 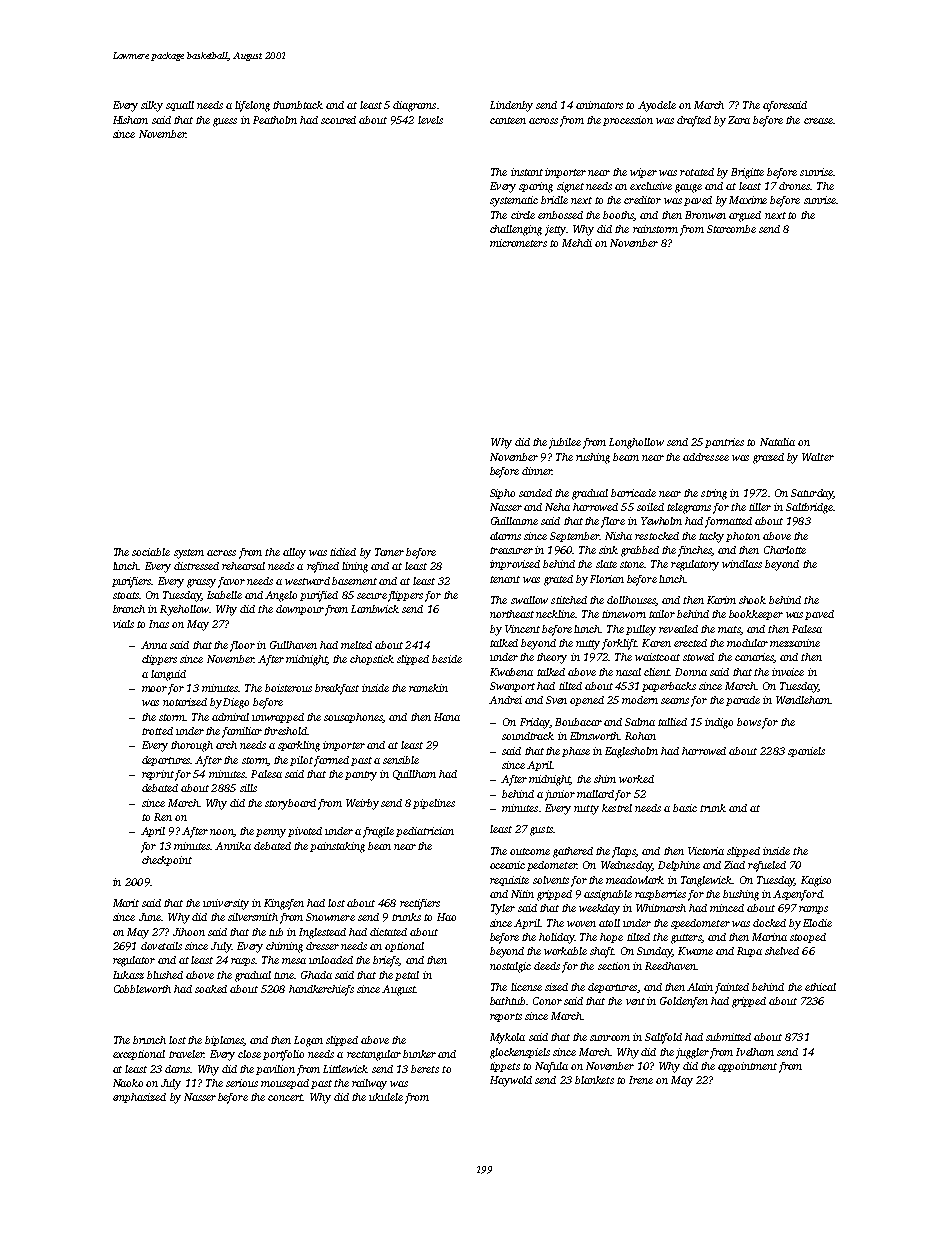 What do you see at coordinates (308, 1041) in the screenshot?
I see `Logan` at bounding box center [308, 1041].
